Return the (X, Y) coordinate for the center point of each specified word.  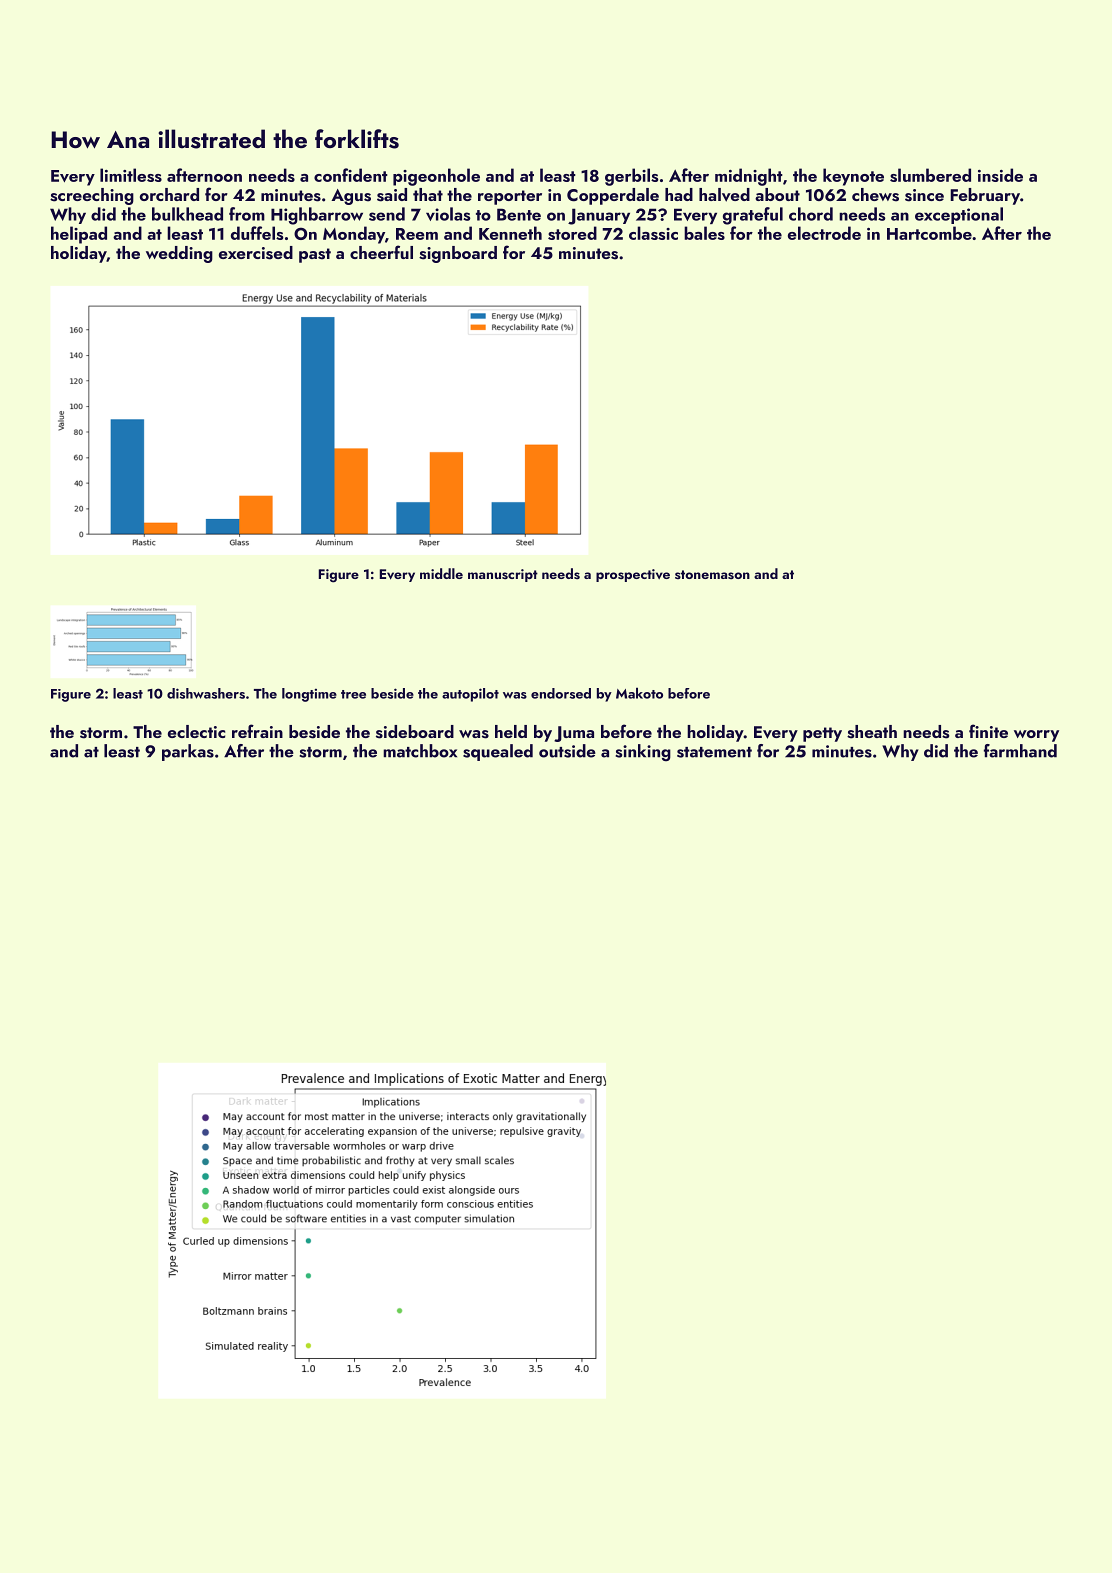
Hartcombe (929, 233)
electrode (824, 233)
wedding (179, 254)
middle (441, 573)
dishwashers (206, 693)
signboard (458, 254)
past (315, 255)
